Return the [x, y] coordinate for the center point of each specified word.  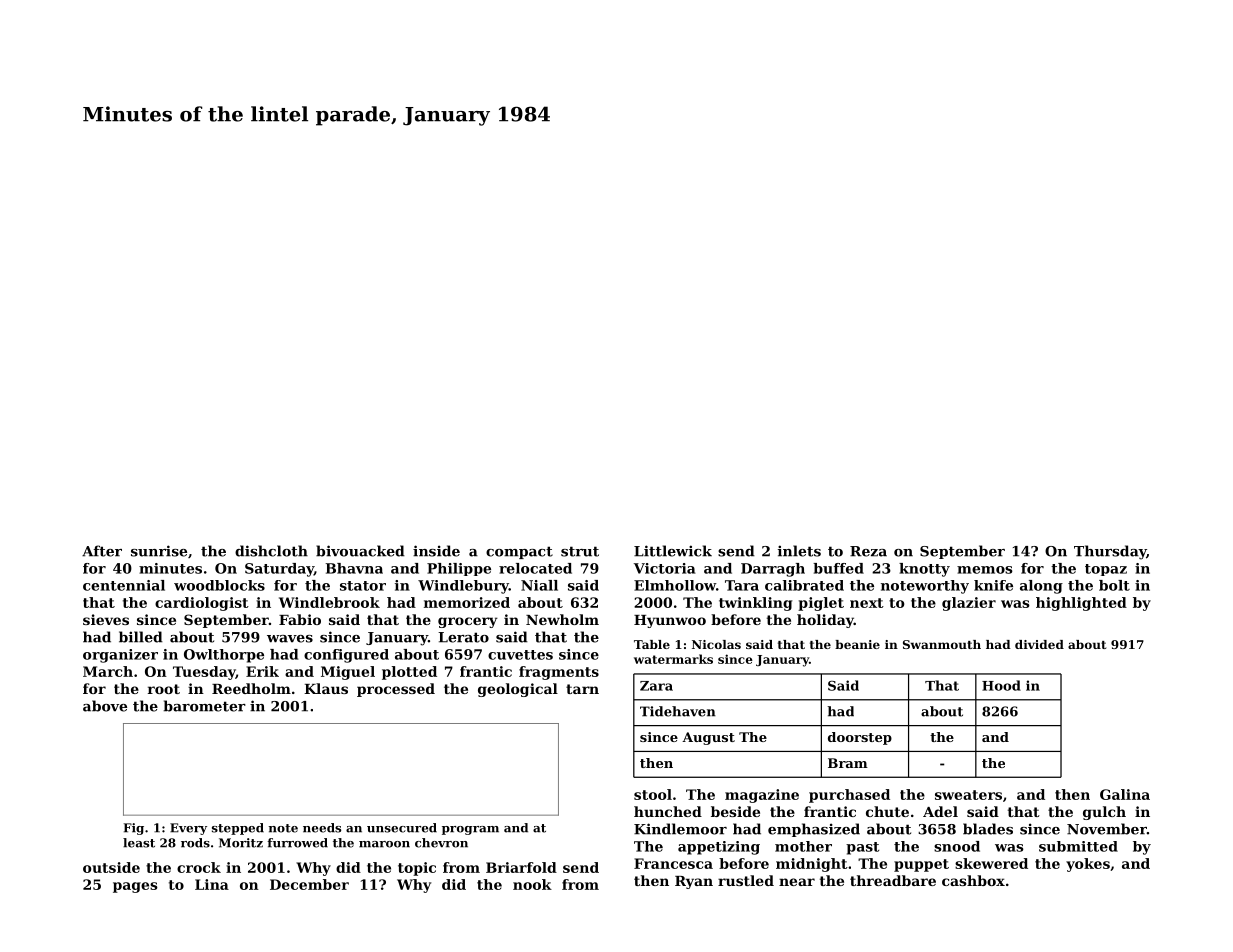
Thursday [1110, 552]
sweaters [968, 795]
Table [652, 644]
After [102, 551]
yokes [1088, 865]
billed [141, 637]
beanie [857, 644]
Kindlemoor [680, 829]
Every [188, 829]
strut [580, 551]
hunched [668, 811]
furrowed [297, 843]
